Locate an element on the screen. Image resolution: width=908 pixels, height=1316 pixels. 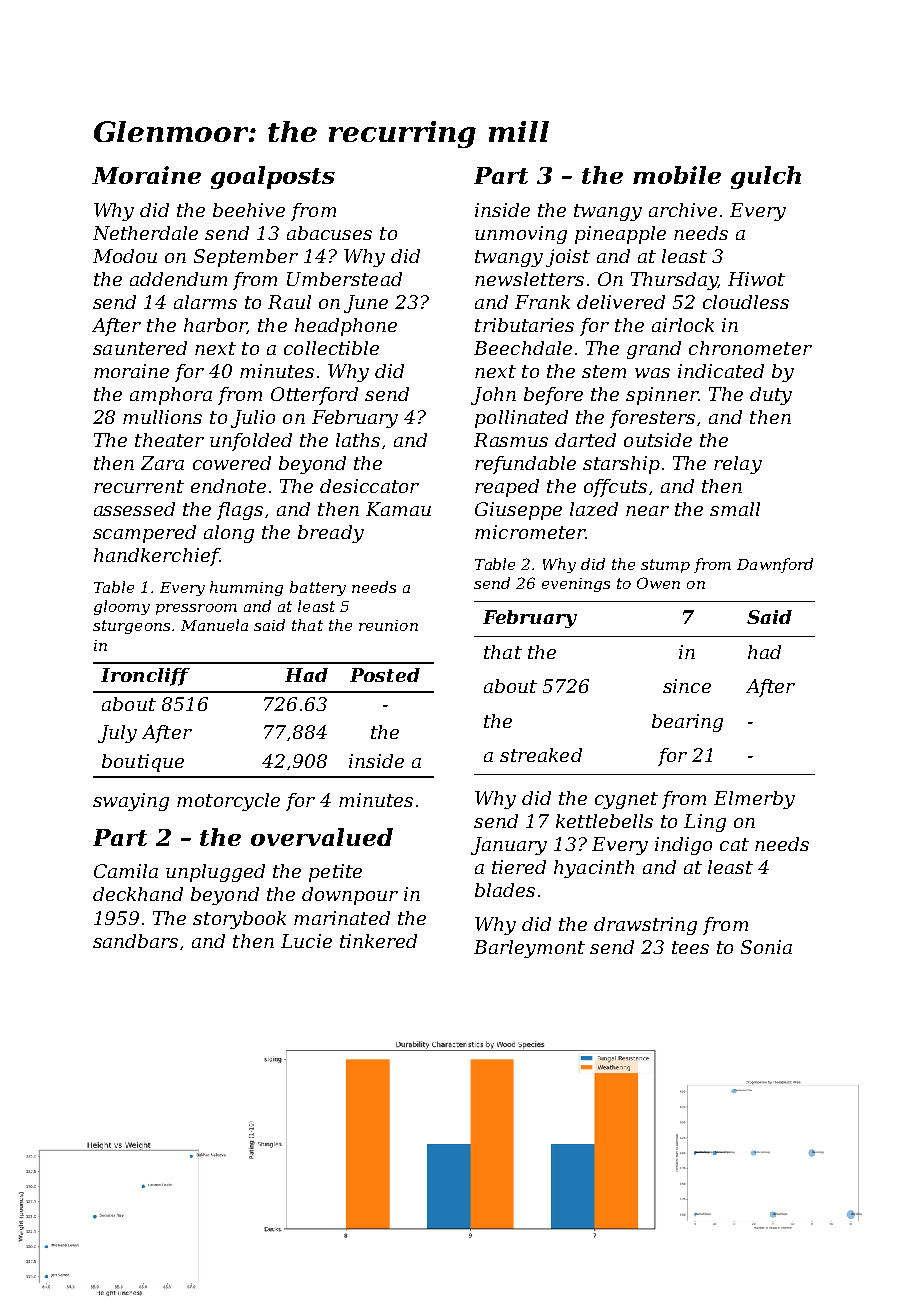
chronometer is located at coordinates (750, 348).
